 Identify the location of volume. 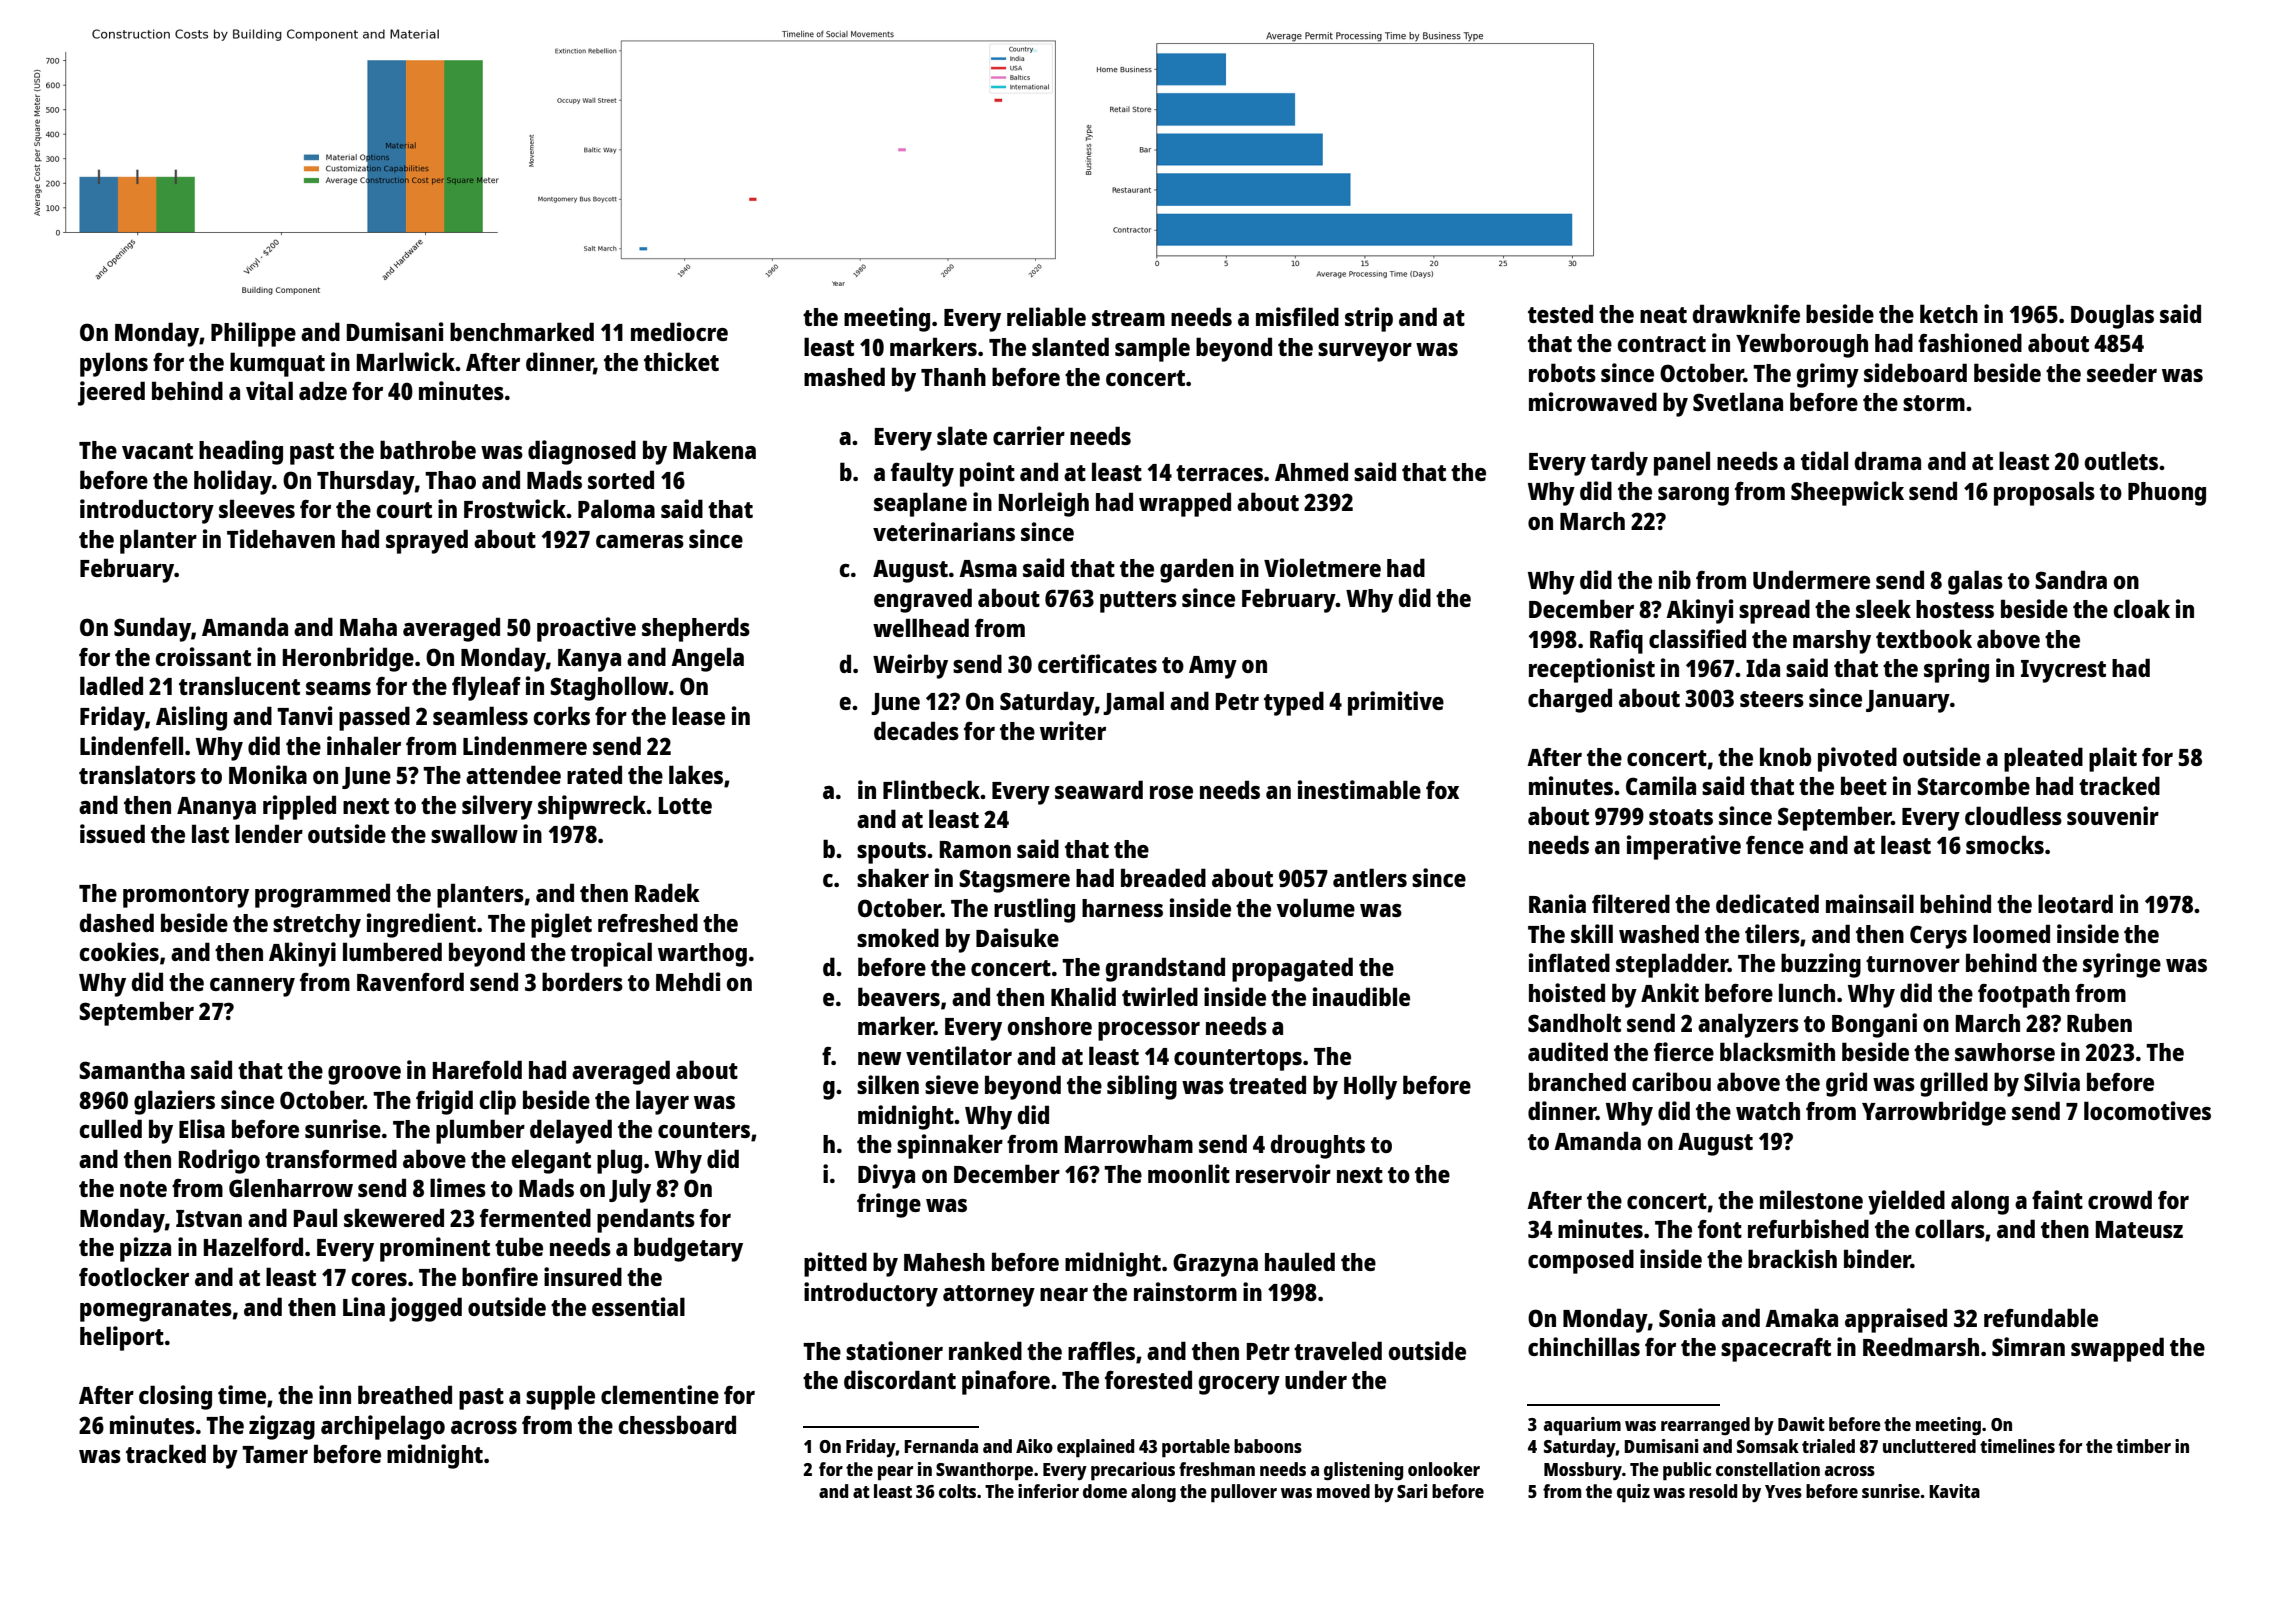
(1315, 907).
